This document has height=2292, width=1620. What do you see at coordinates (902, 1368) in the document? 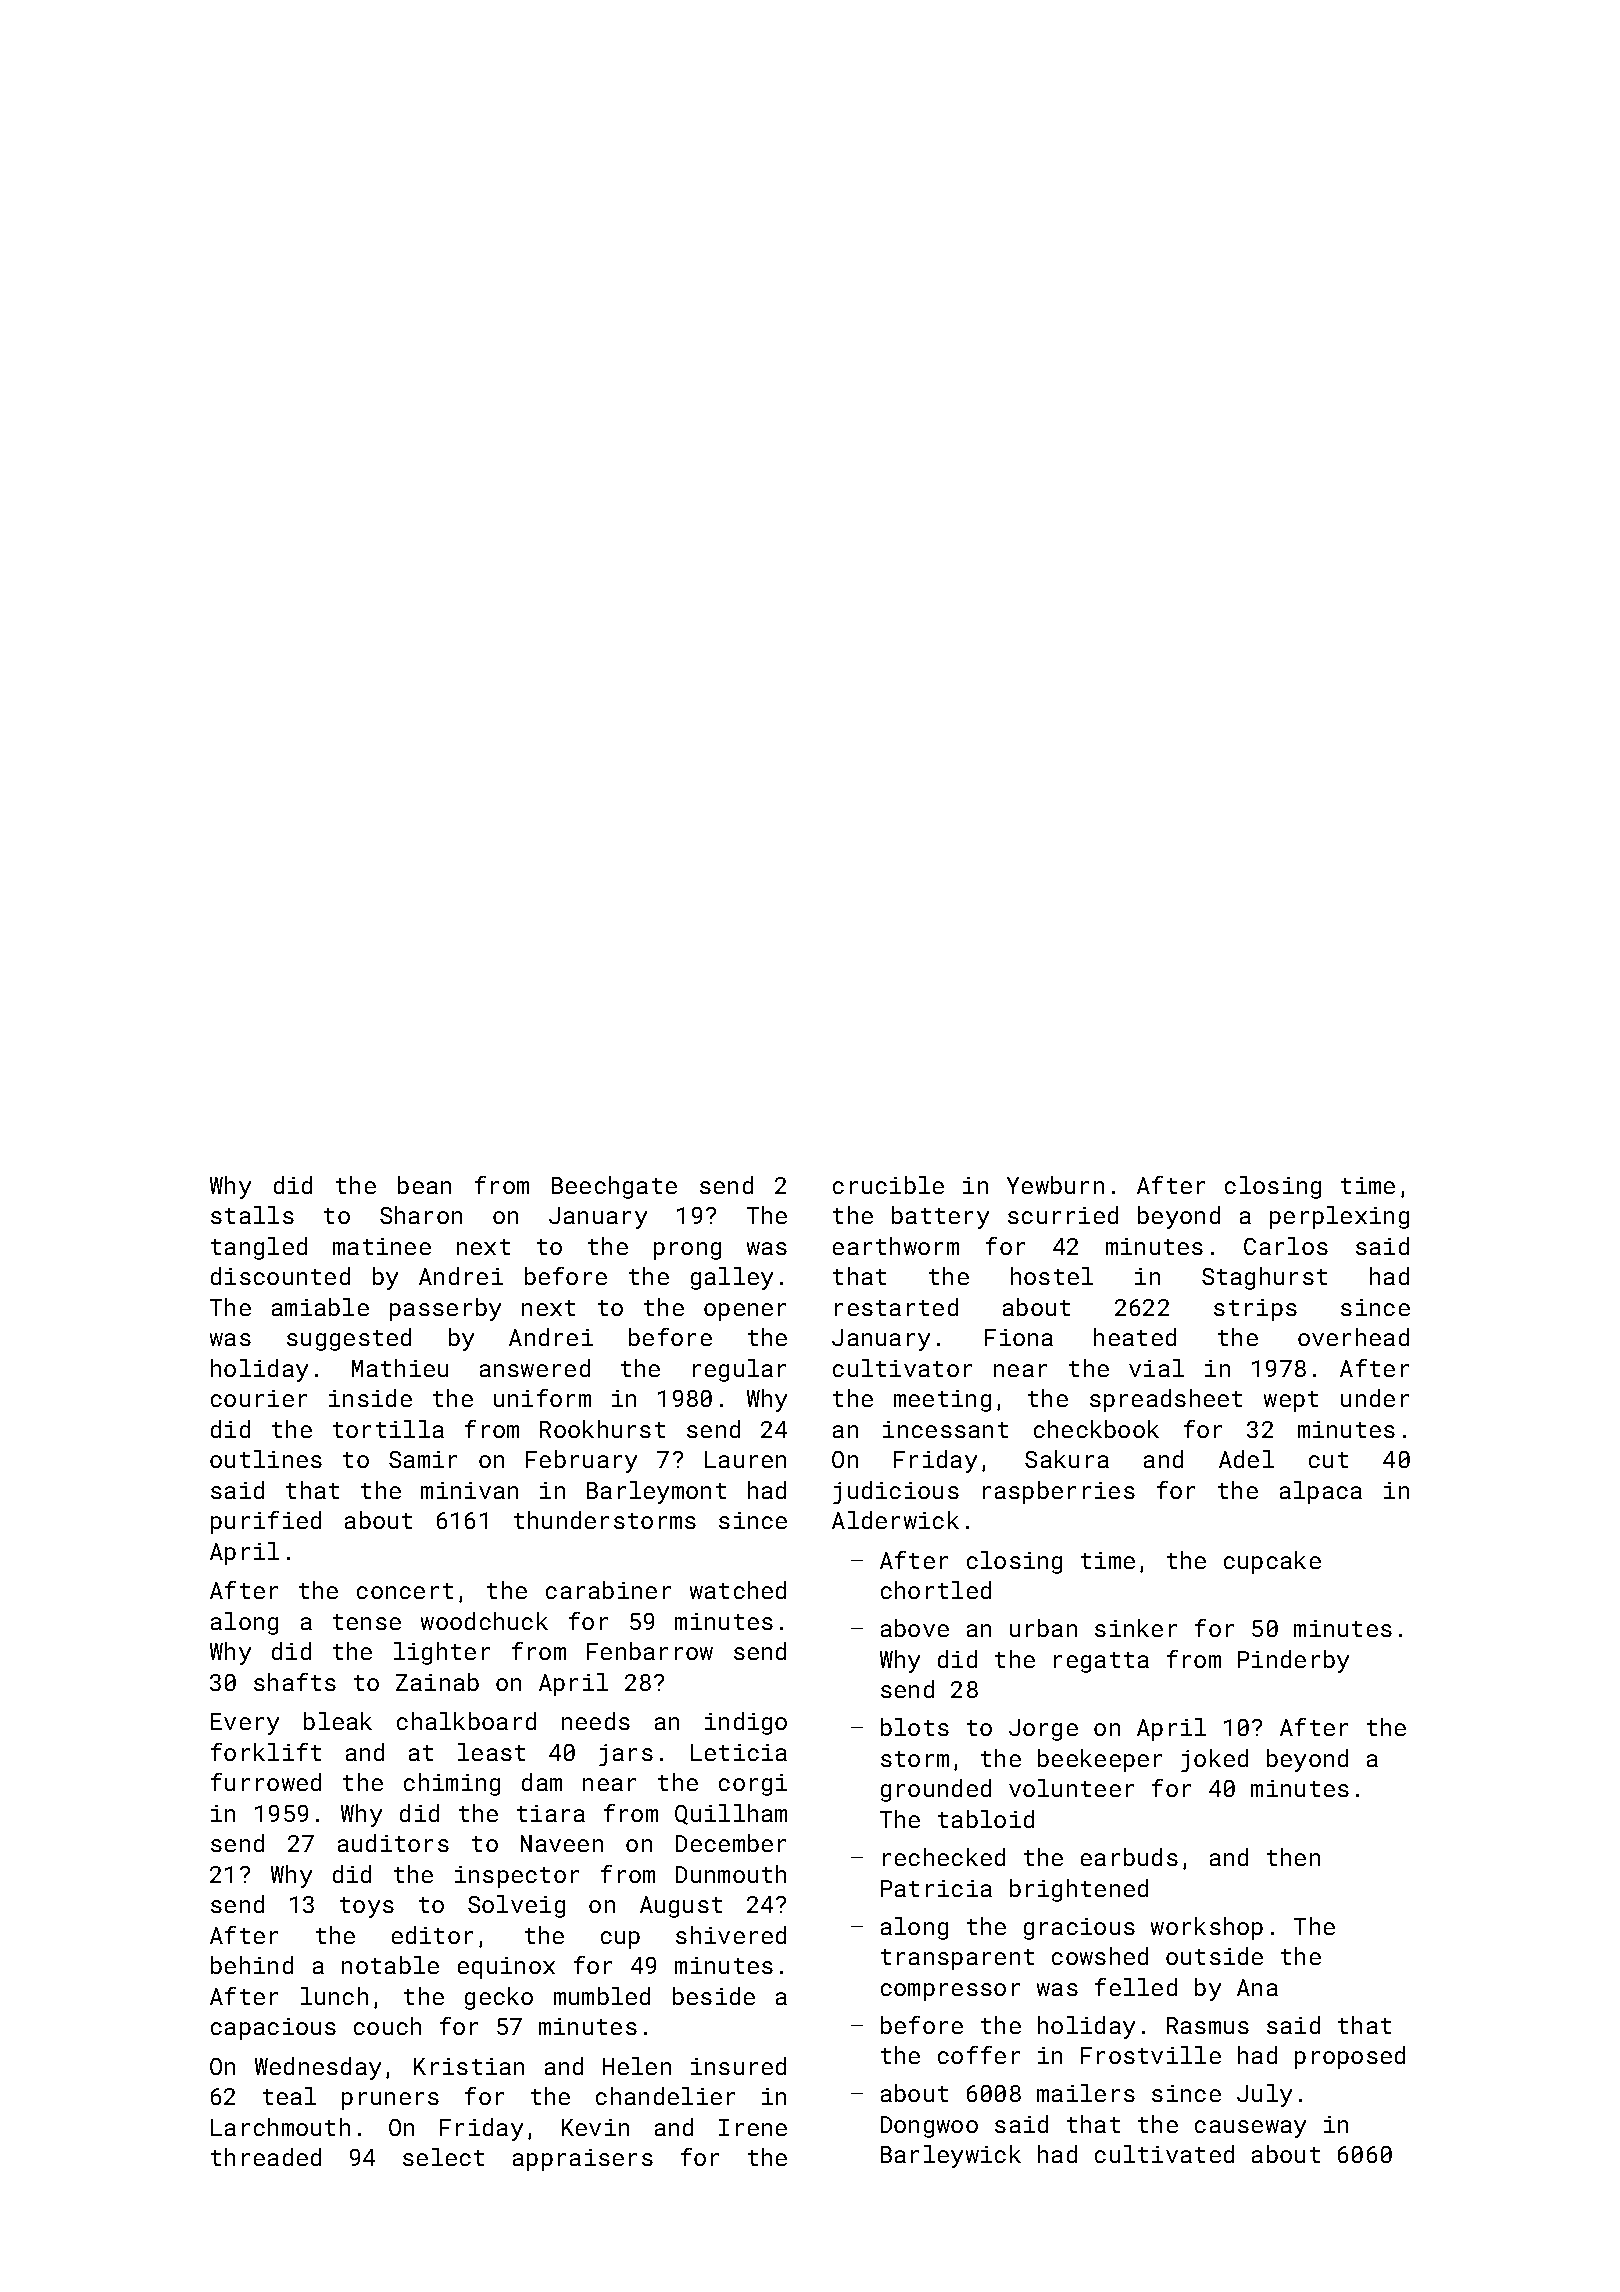
I see `cultivator` at bounding box center [902, 1368].
